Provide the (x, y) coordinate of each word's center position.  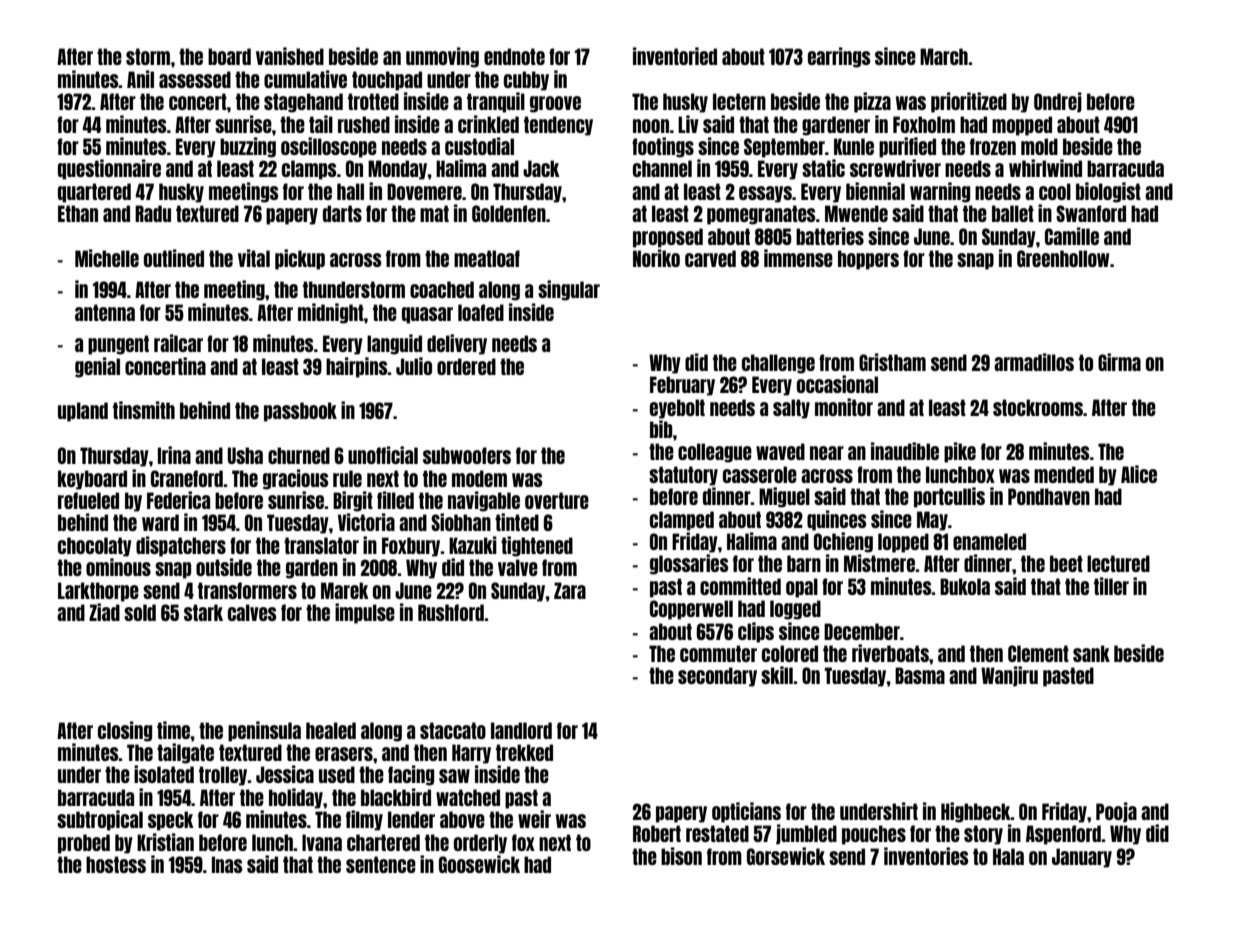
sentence (381, 864)
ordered (466, 366)
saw (454, 776)
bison (681, 856)
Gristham (892, 362)
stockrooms (1038, 407)
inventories (926, 856)
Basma (920, 675)
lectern (739, 101)
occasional (837, 384)
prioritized (969, 102)
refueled (88, 500)
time (174, 730)
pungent (118, 345)
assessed (195, 79)
